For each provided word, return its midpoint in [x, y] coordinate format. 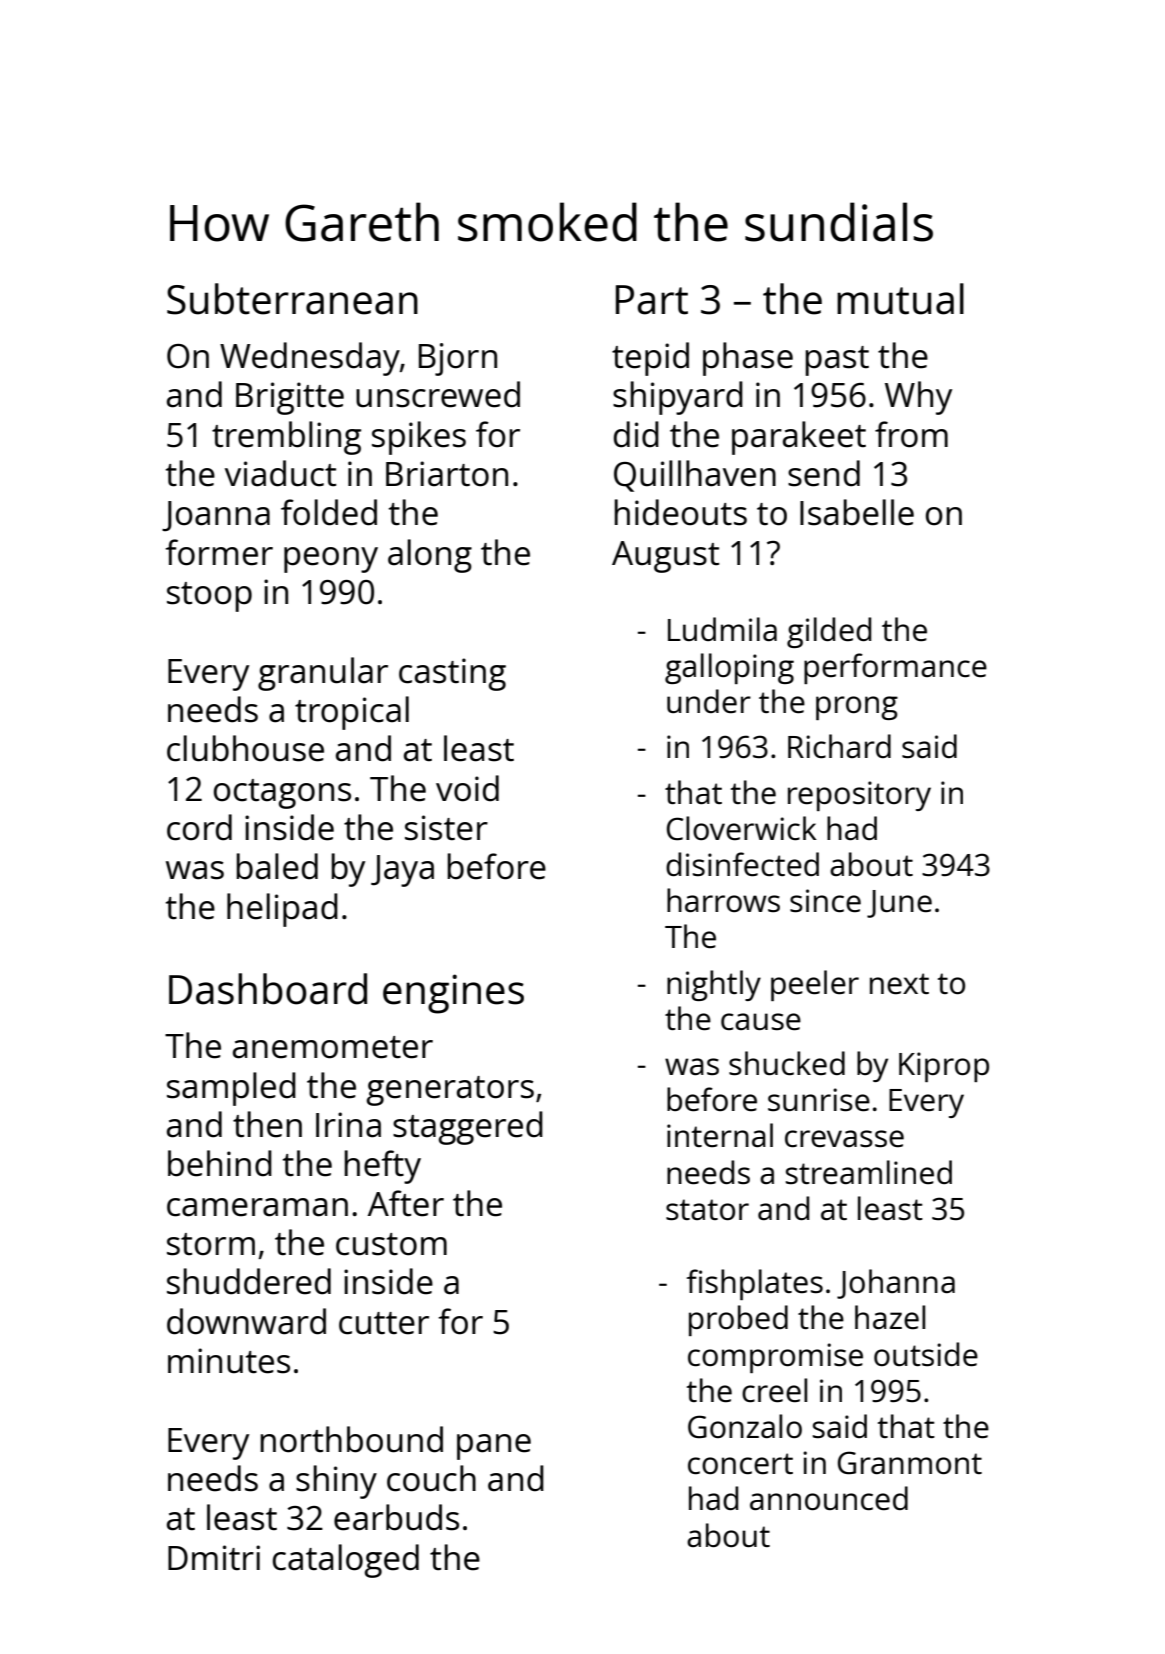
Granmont [910, 1463]
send [824, 473]
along [430, 556]
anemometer [333, 1047]
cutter [384, 1323]
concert [740, 1464]
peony [331, 560]
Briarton [447, 474]
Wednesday [310, 359]
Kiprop [944, 1067]
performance [895, 668]
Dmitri [214, 1558]
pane [494, 1447]
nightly [714, 985]
